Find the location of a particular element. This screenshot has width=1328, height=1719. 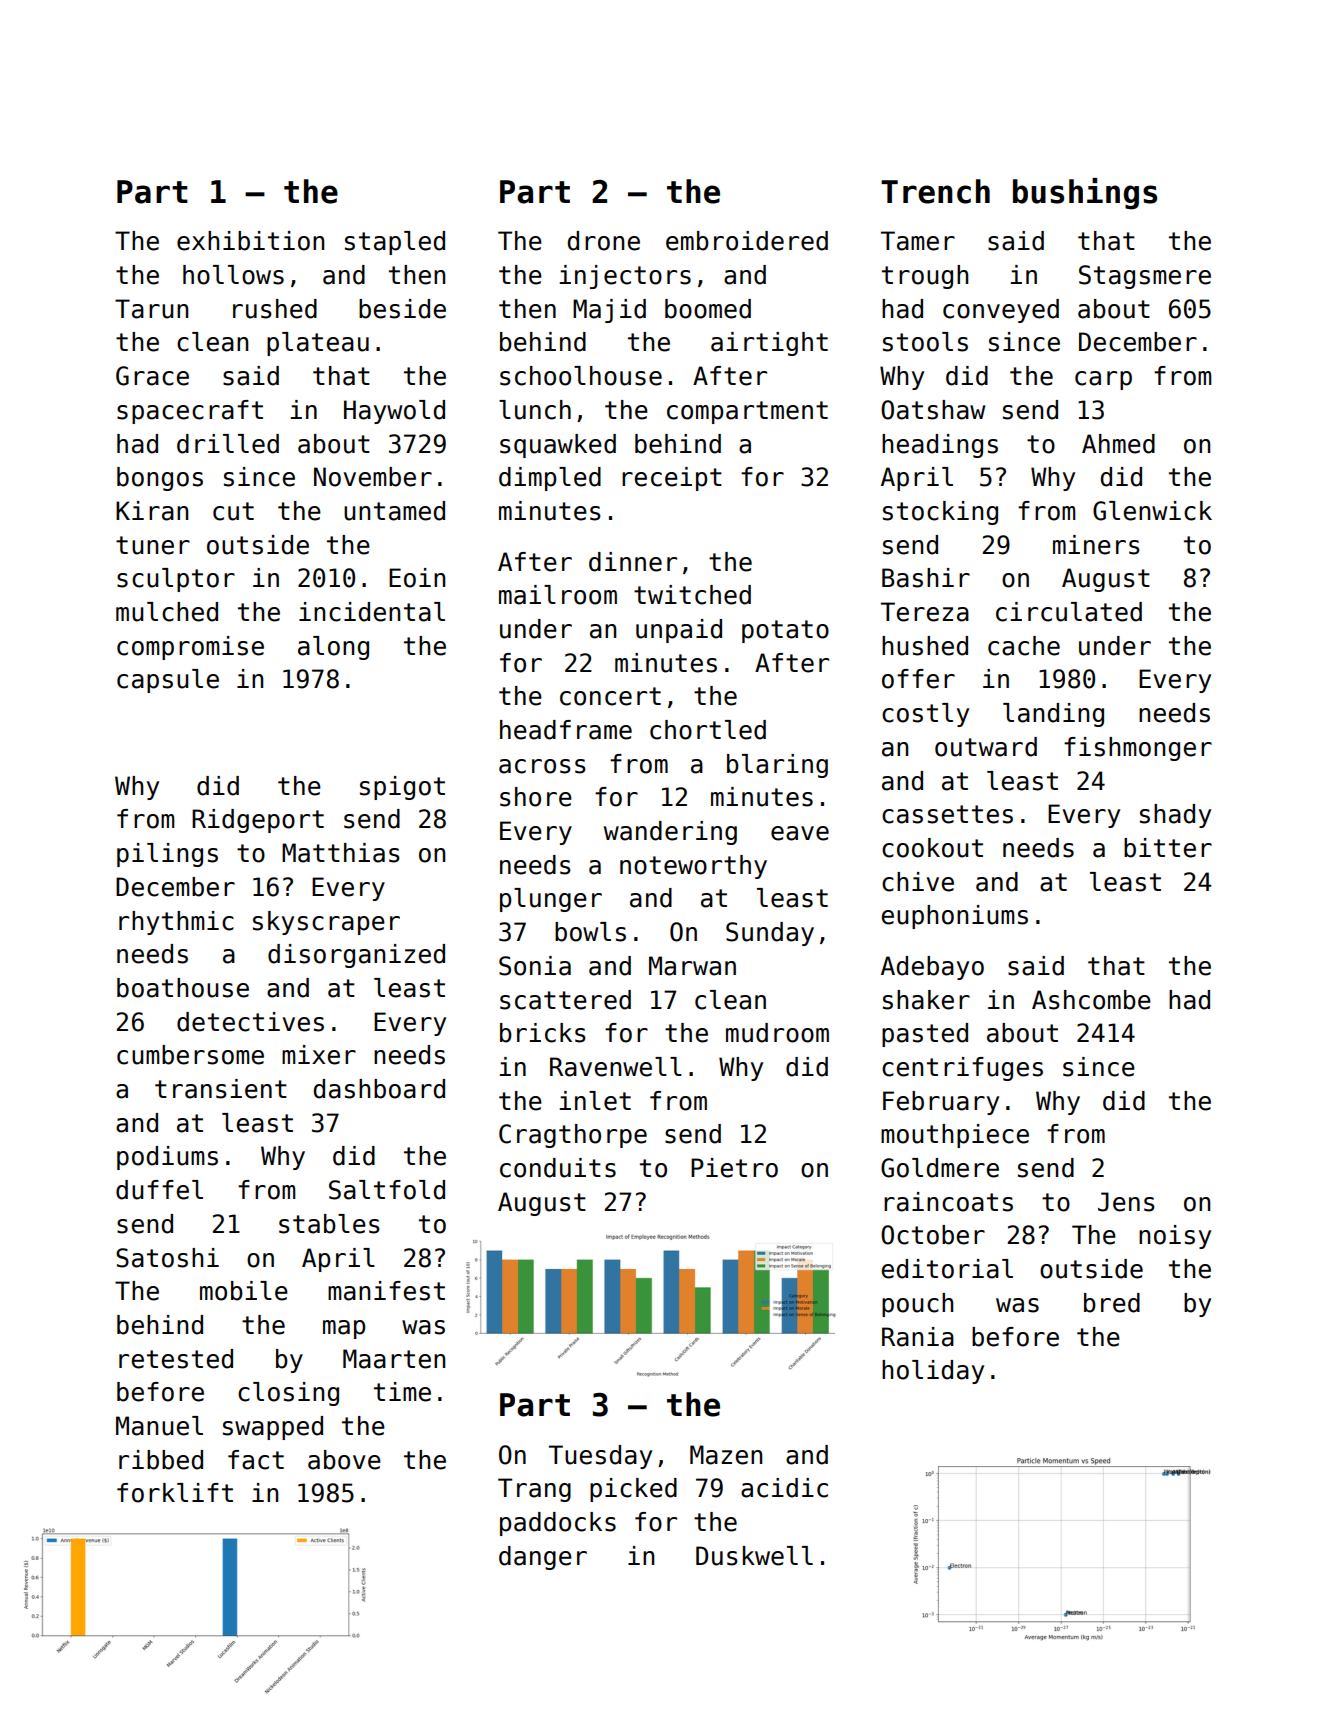

forklift is located at coordinates (175, 1493).
